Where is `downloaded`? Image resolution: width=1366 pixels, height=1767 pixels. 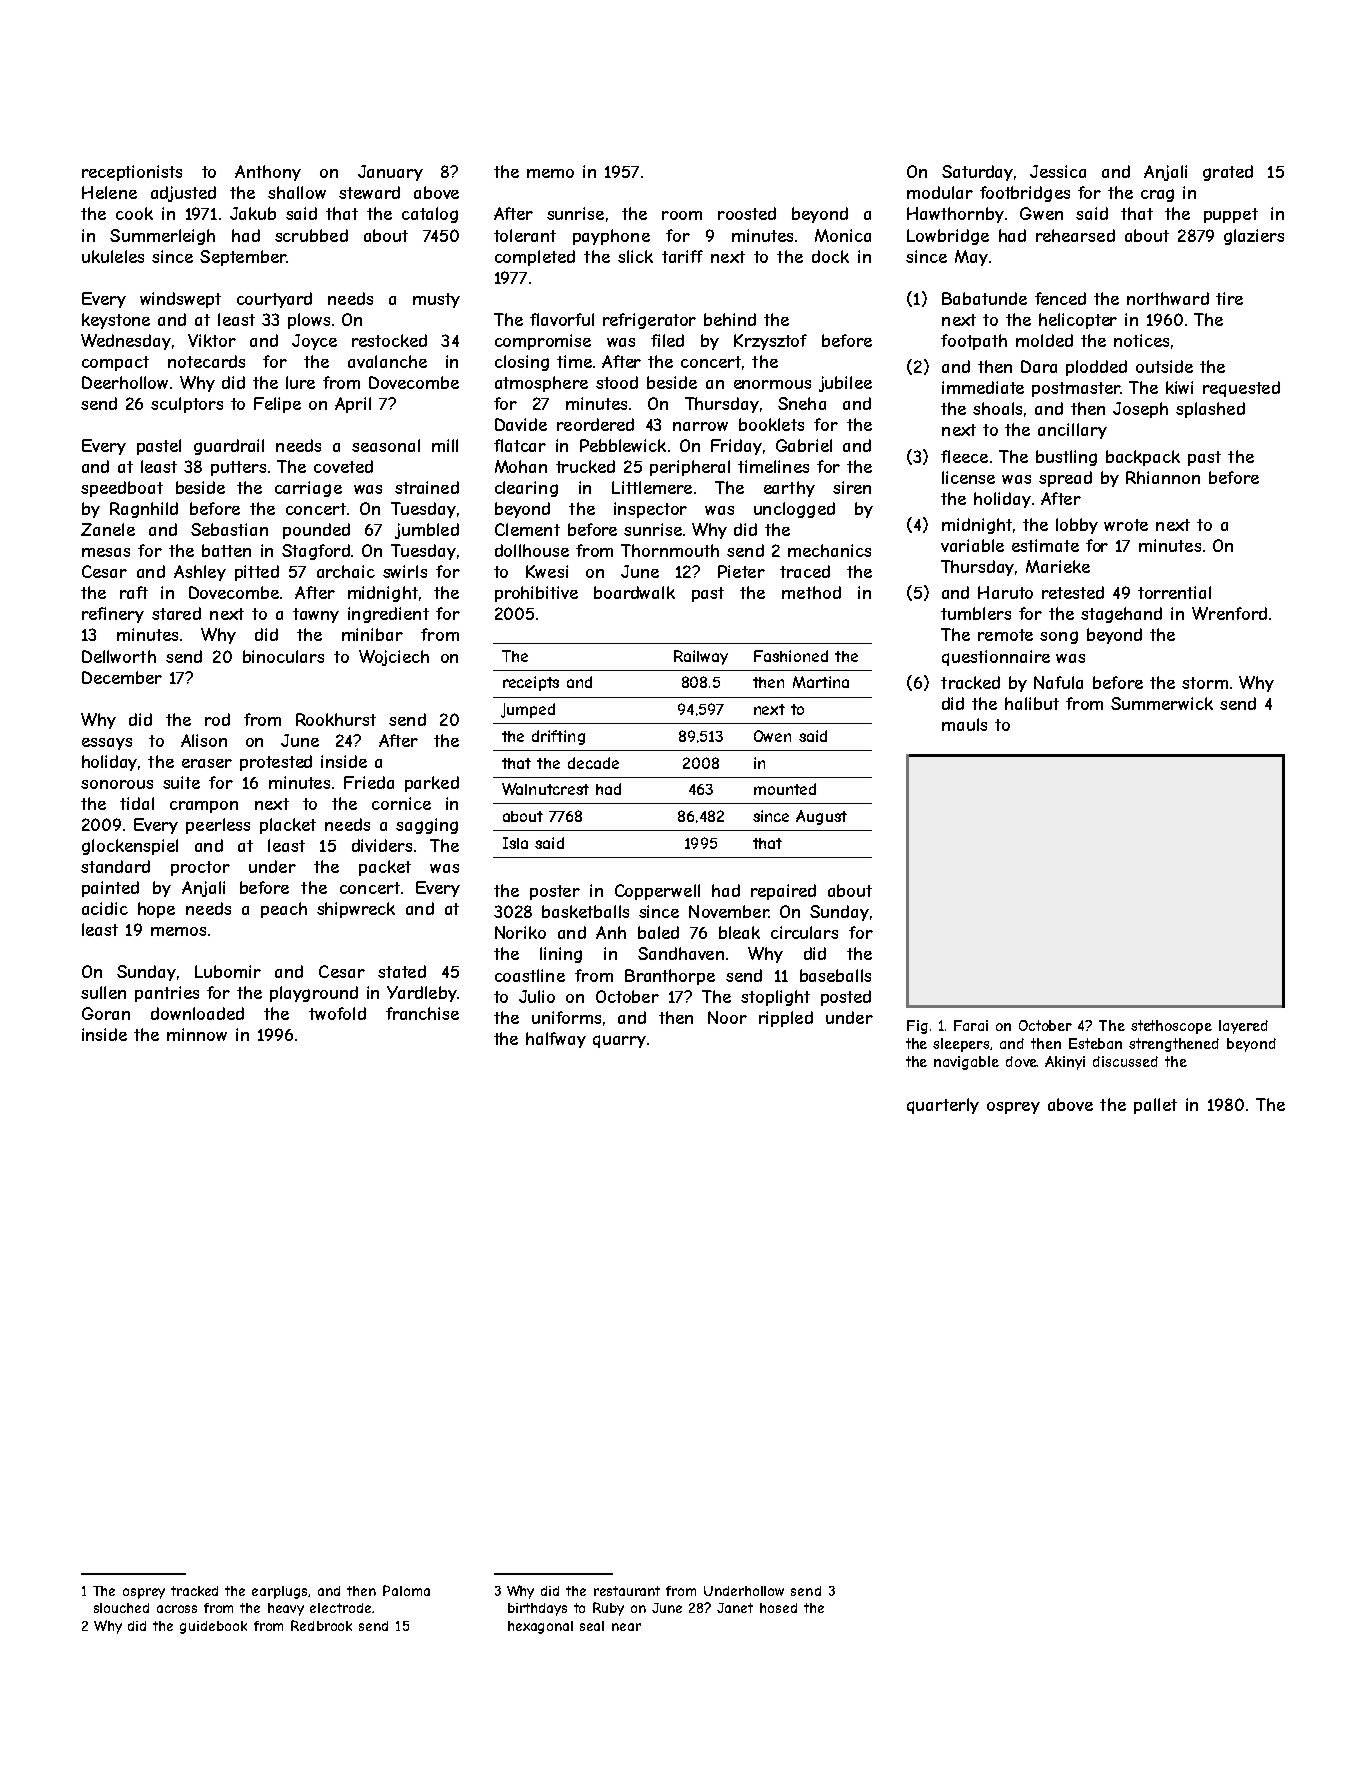
downloaded is located at coordinates (197, 1013).
